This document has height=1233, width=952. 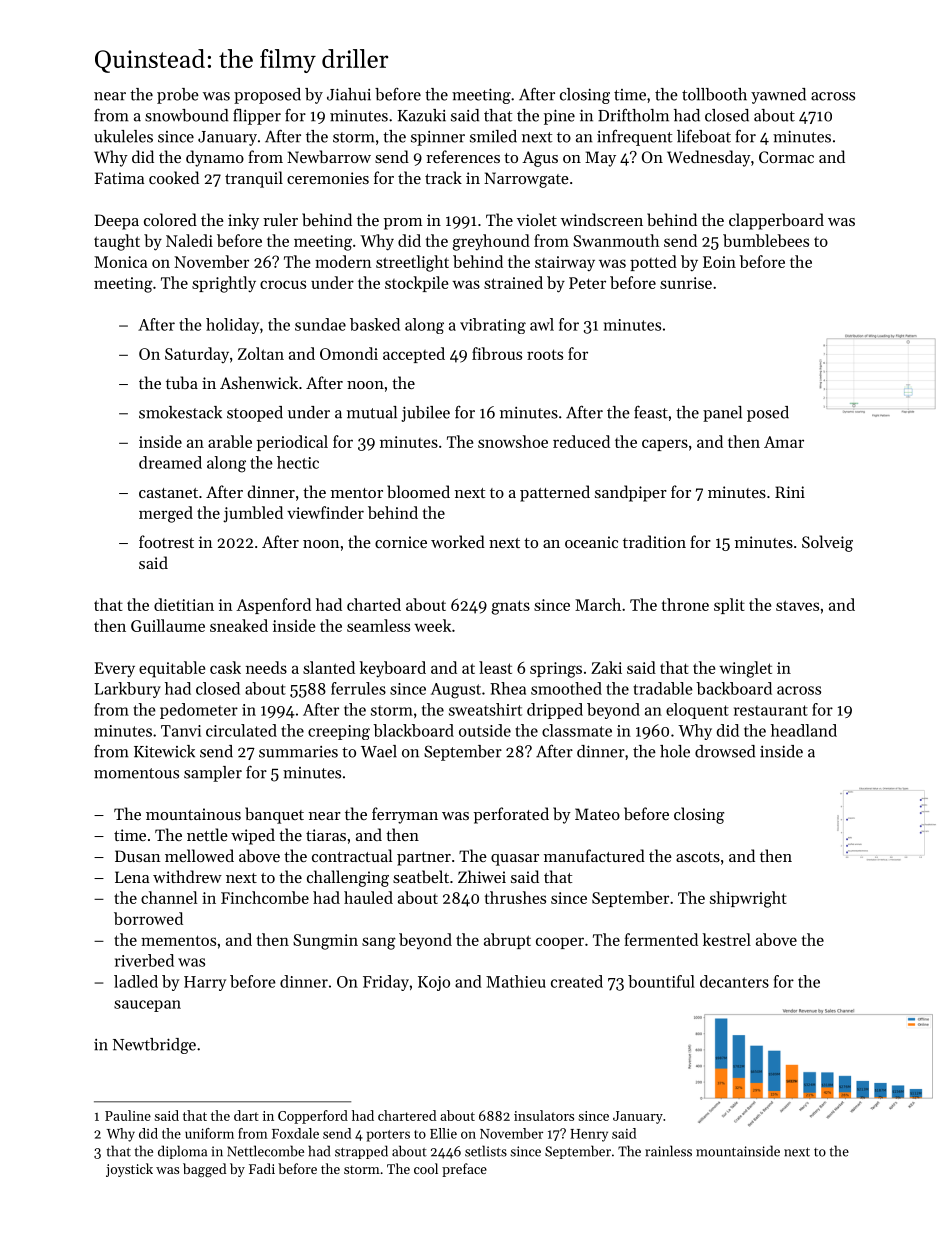 I want to click on rainless, so click(x=668, y=1151).
